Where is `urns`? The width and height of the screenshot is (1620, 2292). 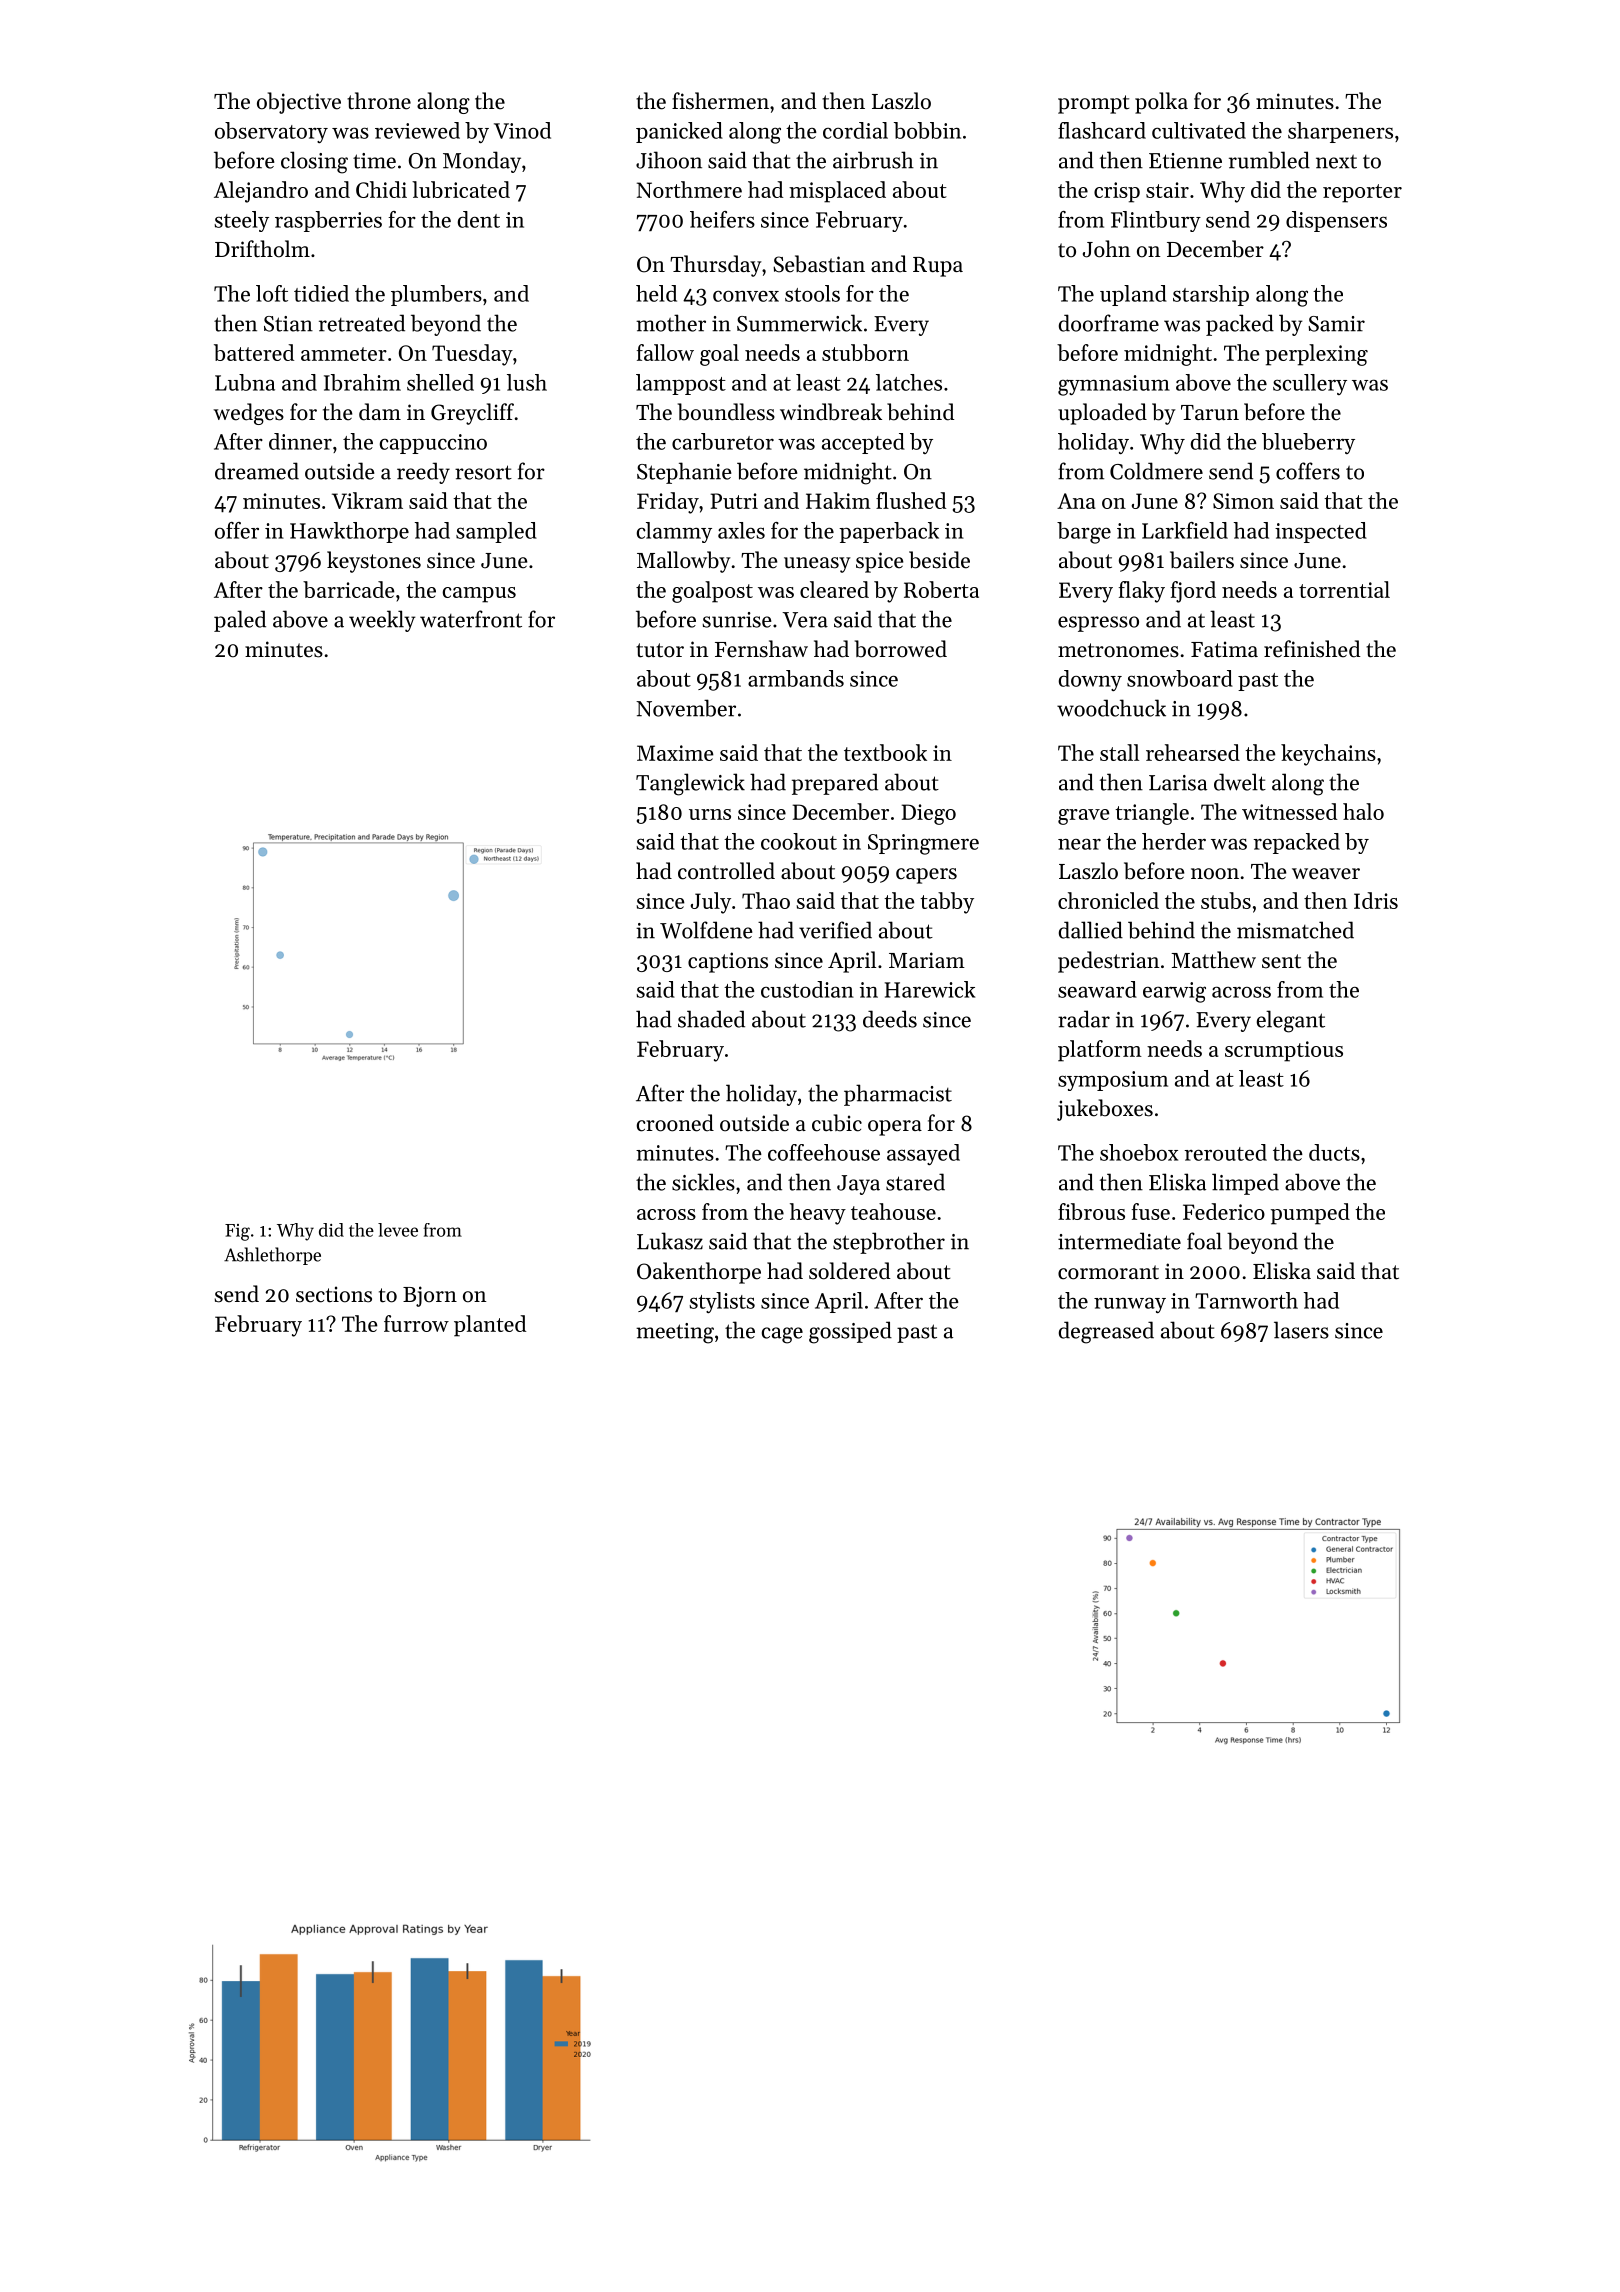 urns is located at coordinates (710, 814).
